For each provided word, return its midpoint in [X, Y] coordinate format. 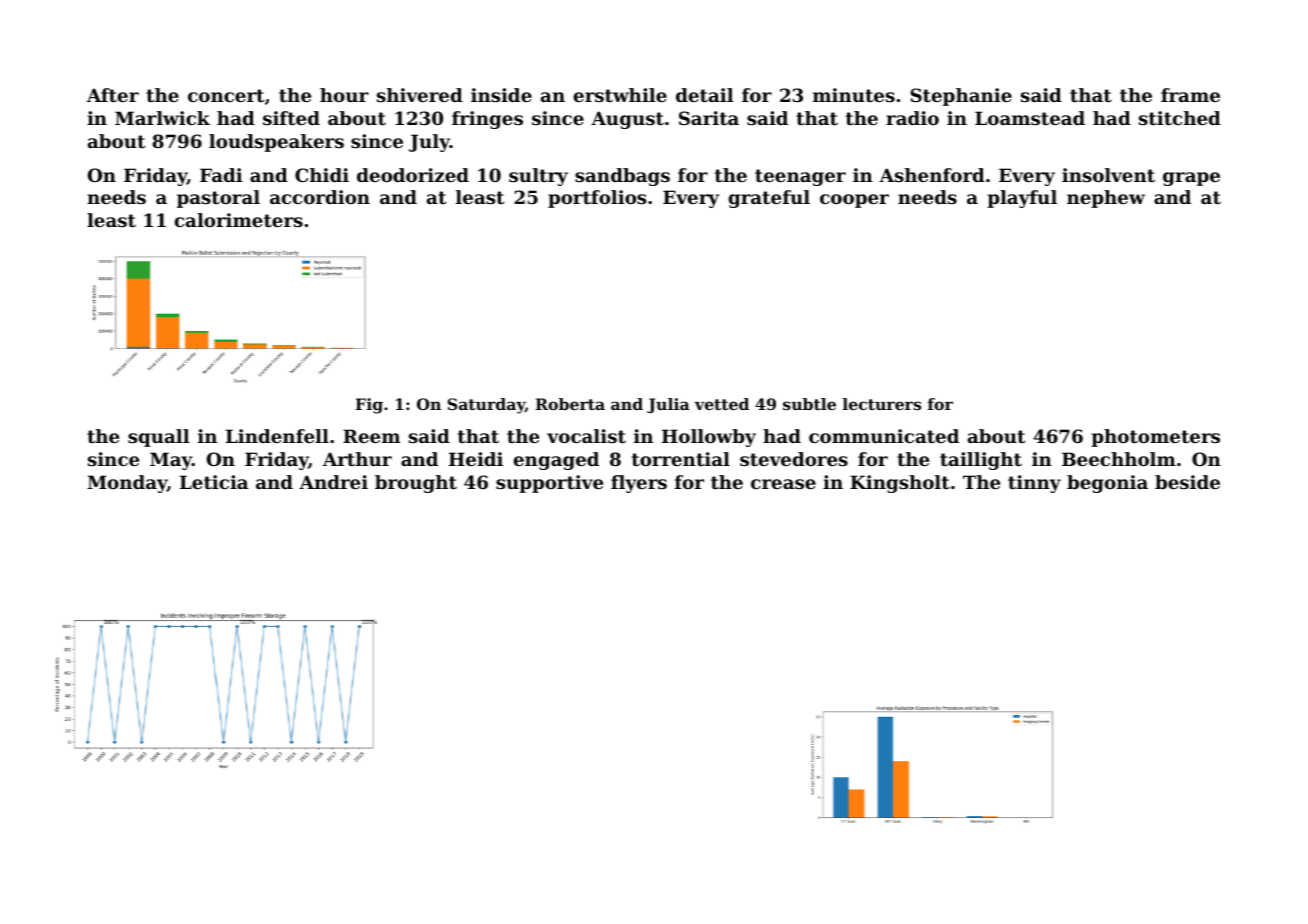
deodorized [413, 175]
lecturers [882, 404]
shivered [420, 95]
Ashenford [932, 175]
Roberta [570, 404]
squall [158, 438]
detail [704, 95]
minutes [854, 95]
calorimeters [239, 220]
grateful [769, 199]
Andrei [333, 482]
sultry [538, 177]
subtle [809, 404]
